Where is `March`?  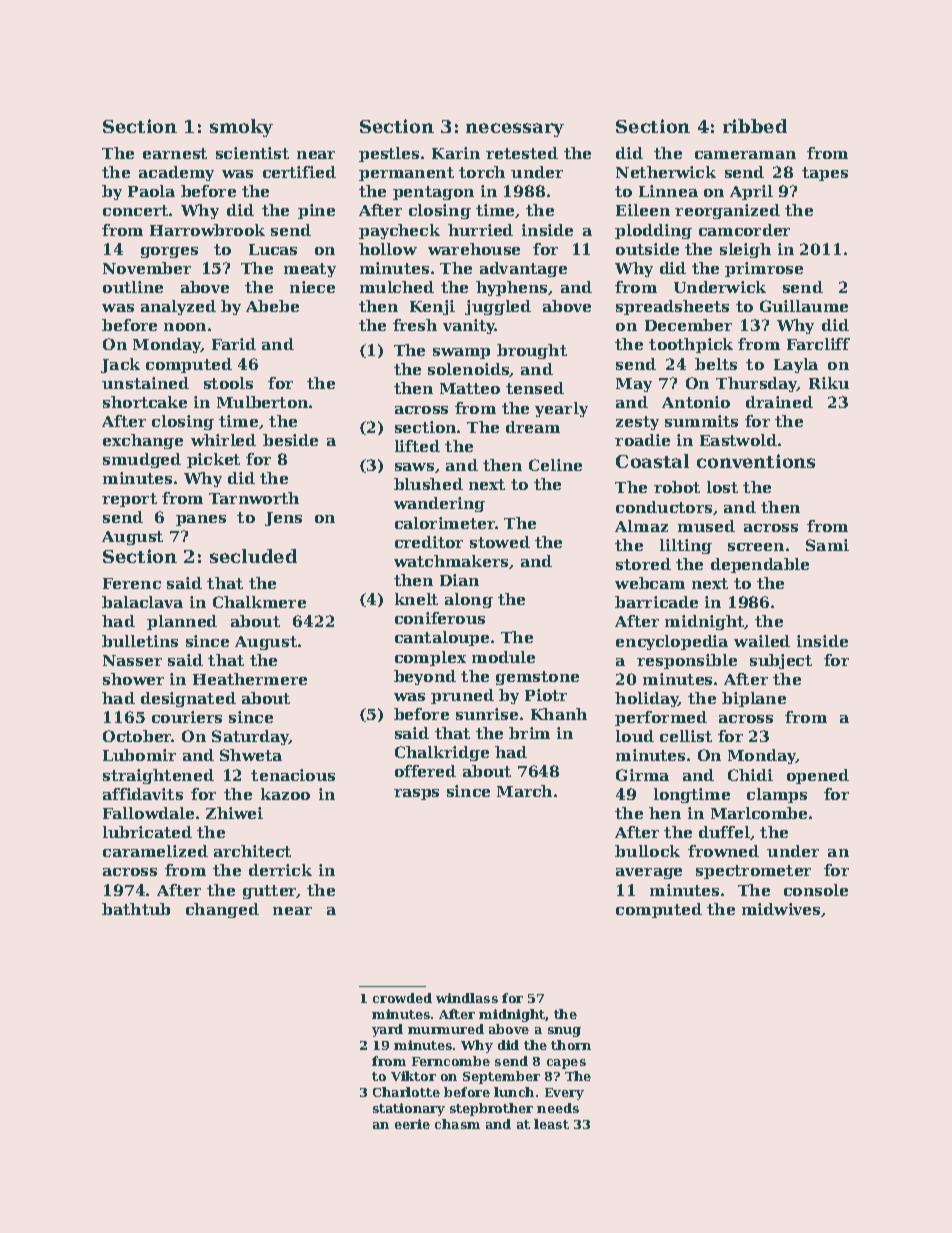
March is located at coordinates (524, 791).
